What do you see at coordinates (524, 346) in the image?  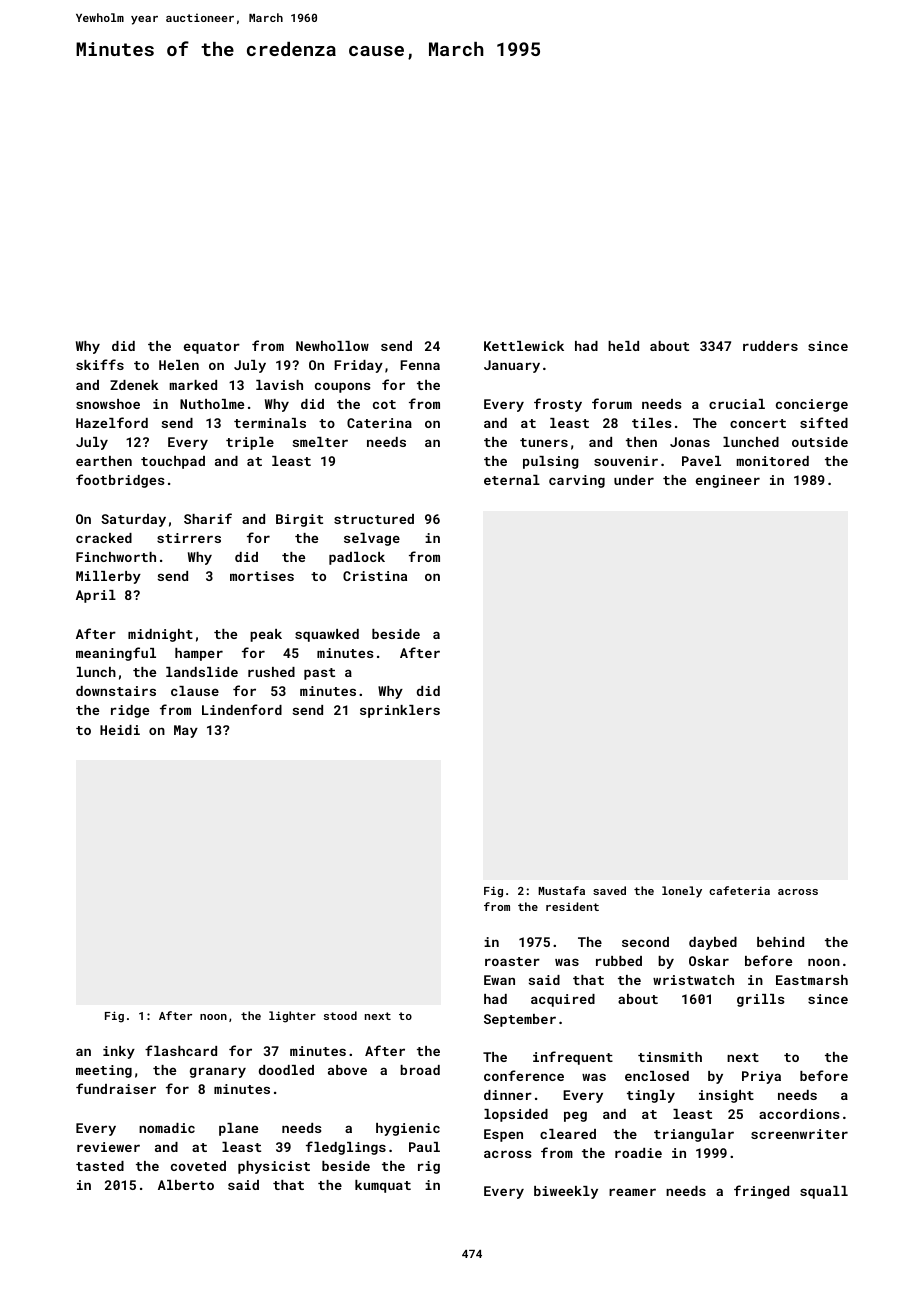 I see `Kettlewick` at bounding box center [524, 346].
